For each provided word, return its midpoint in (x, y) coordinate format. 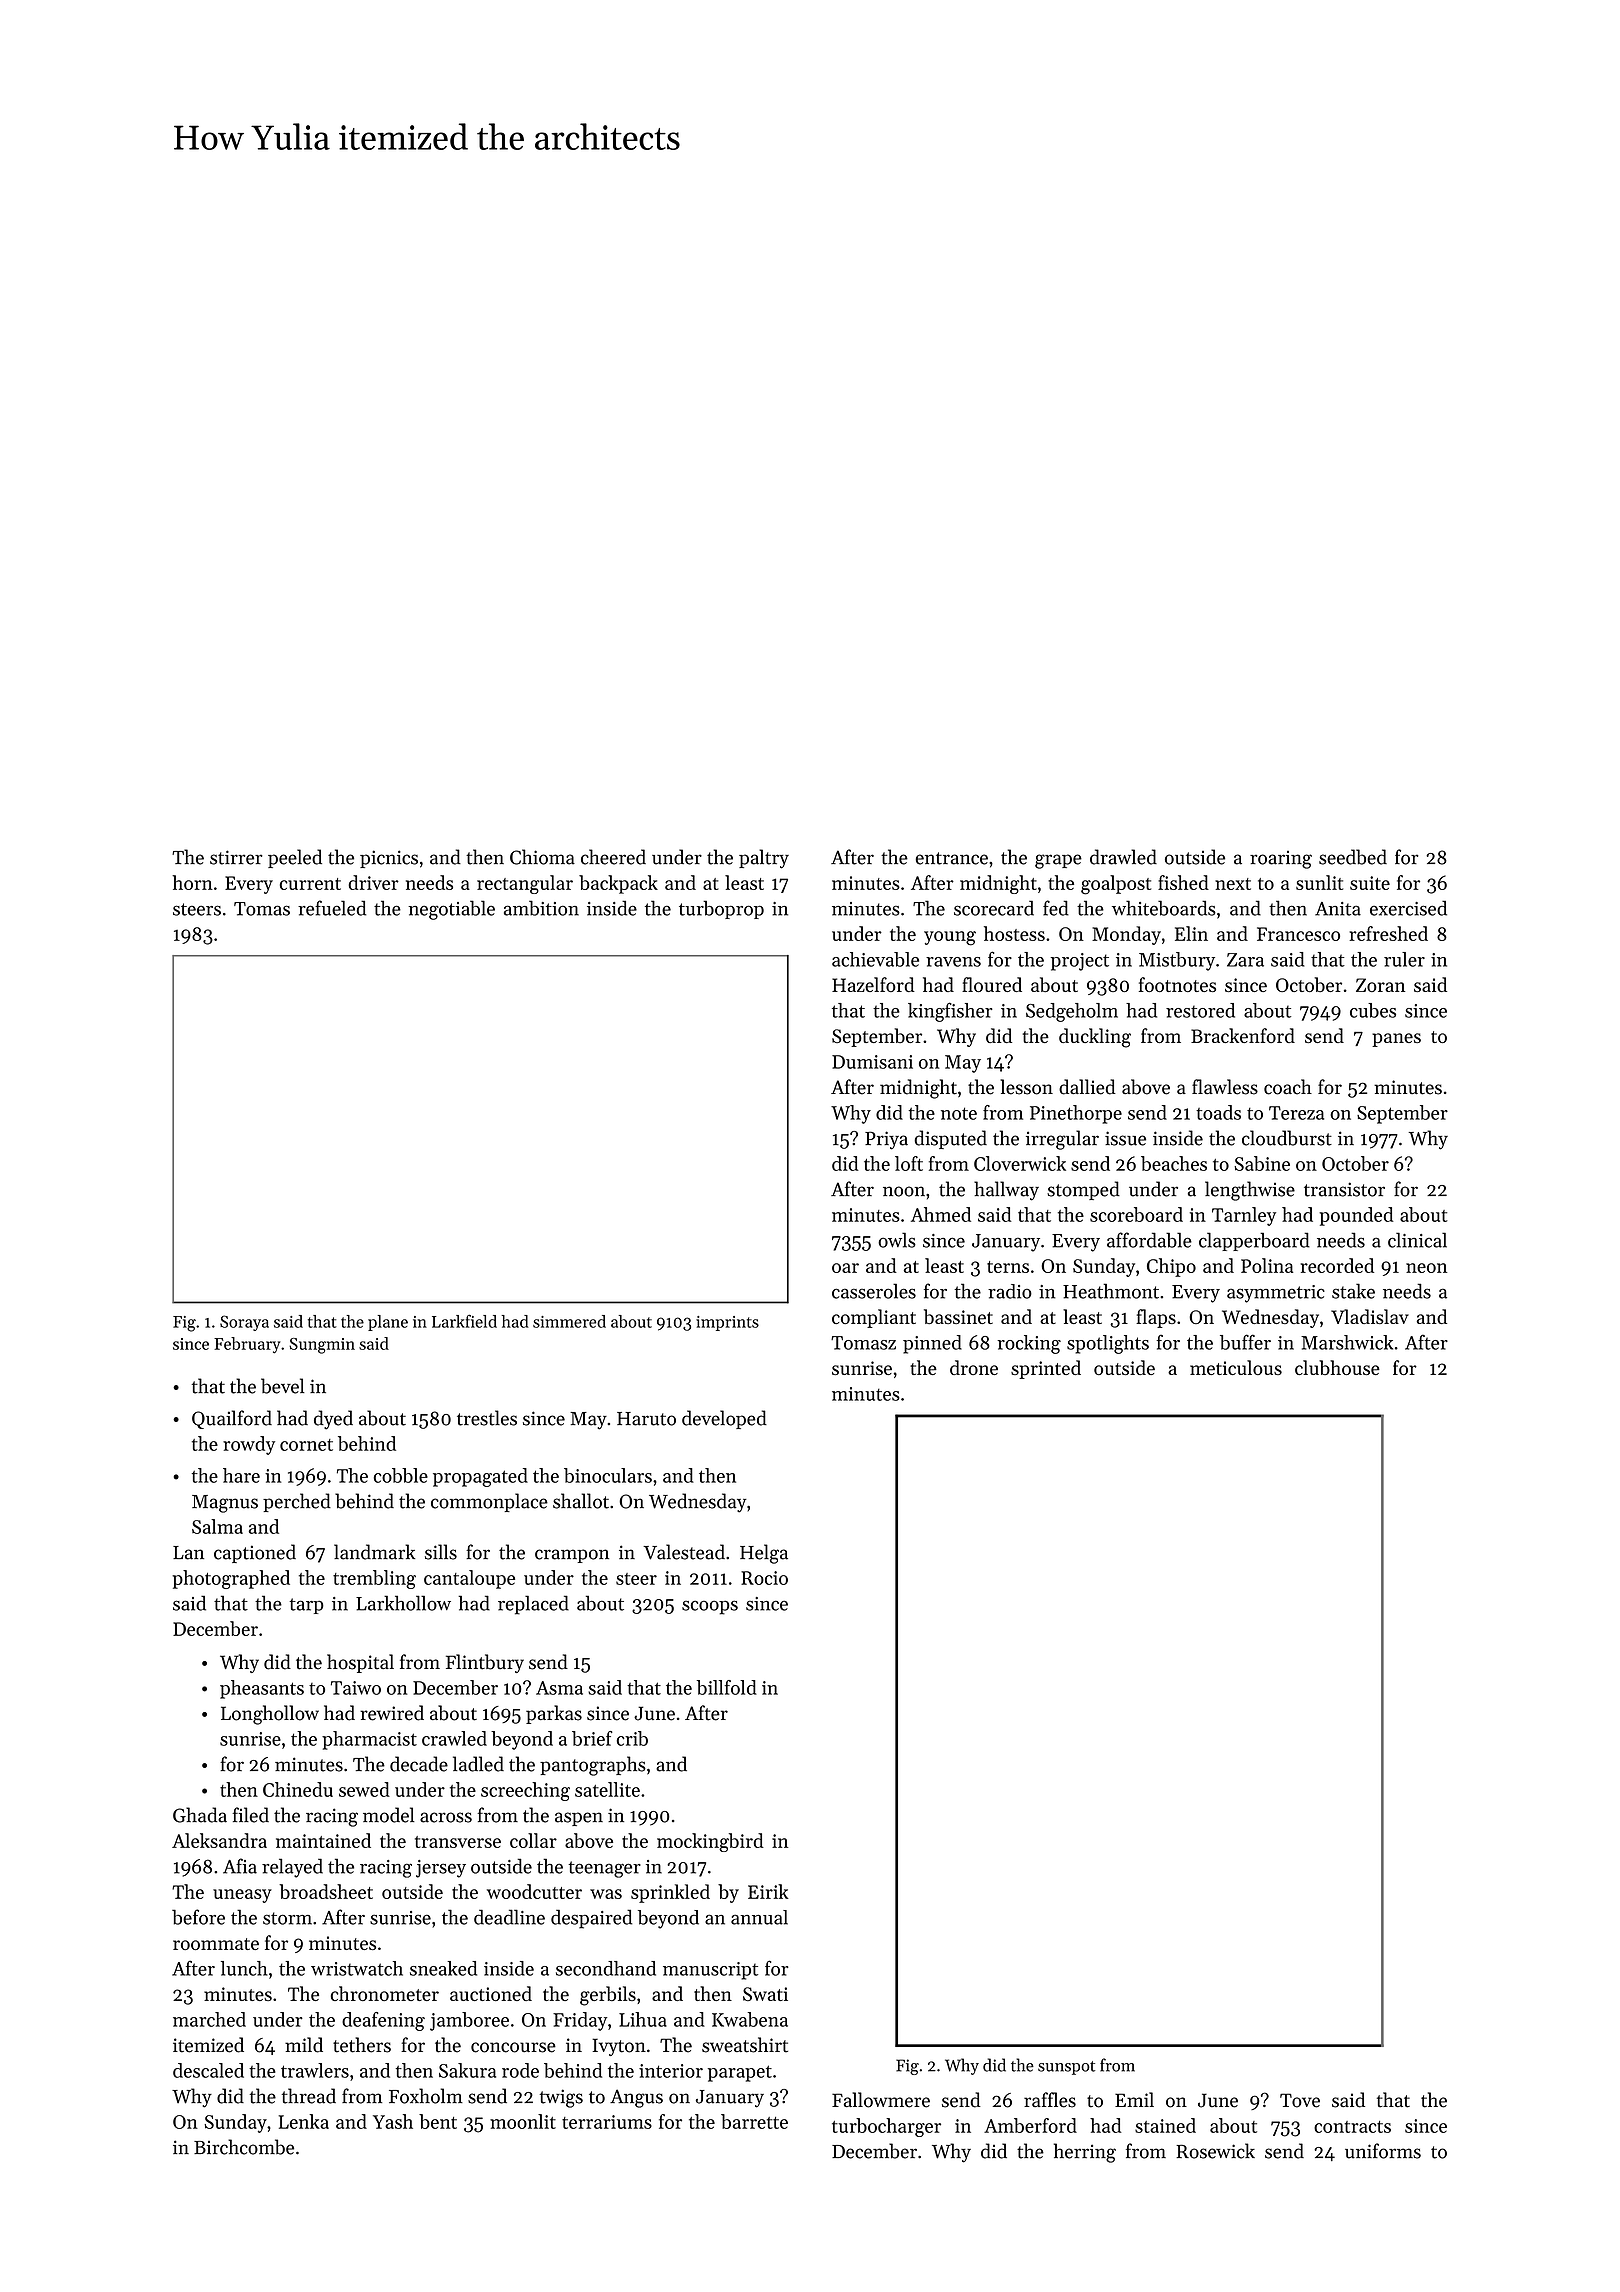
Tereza (1296, 1113)
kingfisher (950, 1012)
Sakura (467, 2070)
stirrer (236, 857)
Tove (1300, 2100)
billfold (727, 1687)
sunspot (1066, 2068)
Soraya (244, 1323)
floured (992, 984)
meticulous (1236, 1367)
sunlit (1319, 882)
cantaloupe (469, 1579)
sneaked (443, 1968)
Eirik (768, 1891)
